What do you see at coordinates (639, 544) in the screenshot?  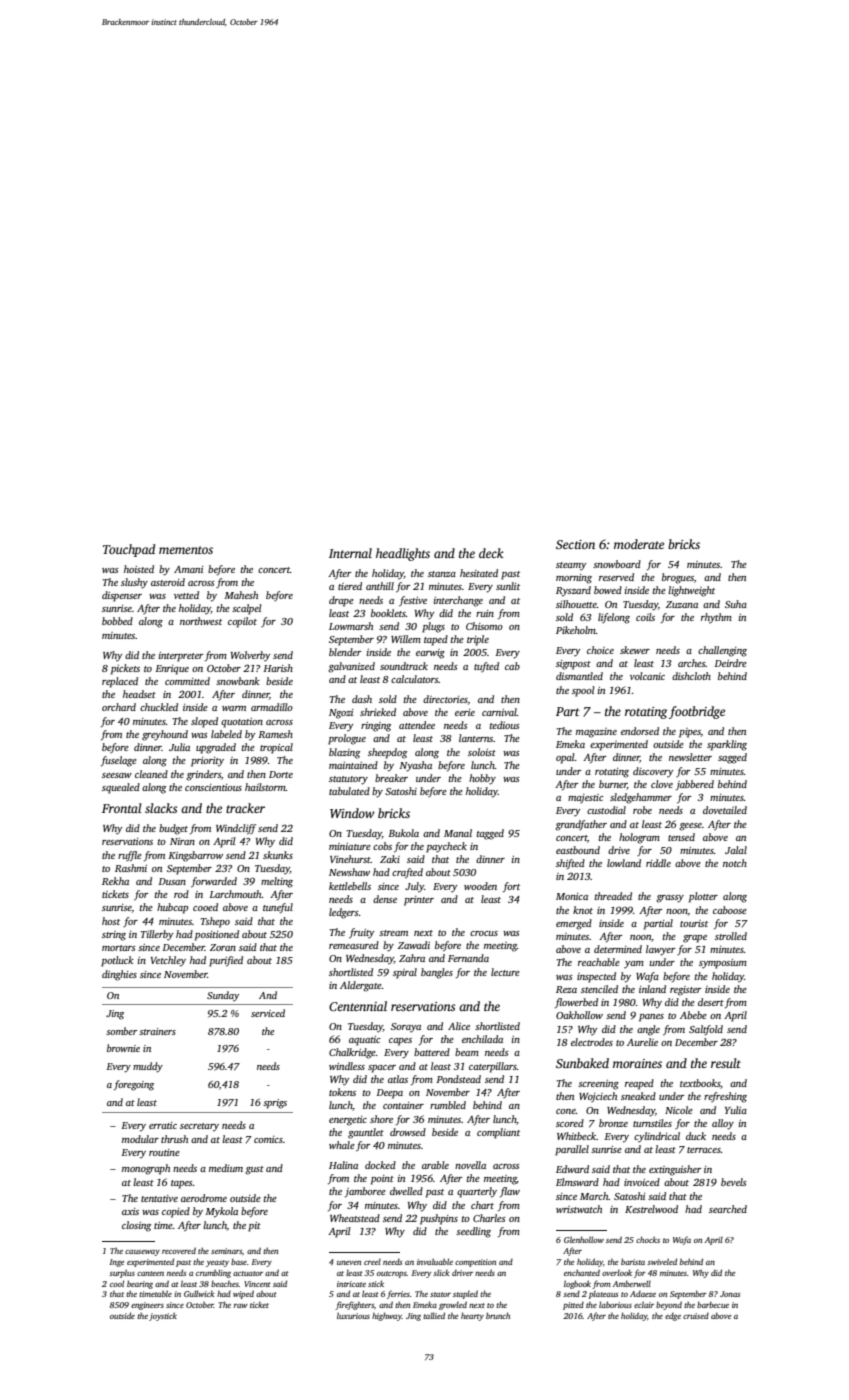 I see `moderate` at bounding box center [639, 544].
